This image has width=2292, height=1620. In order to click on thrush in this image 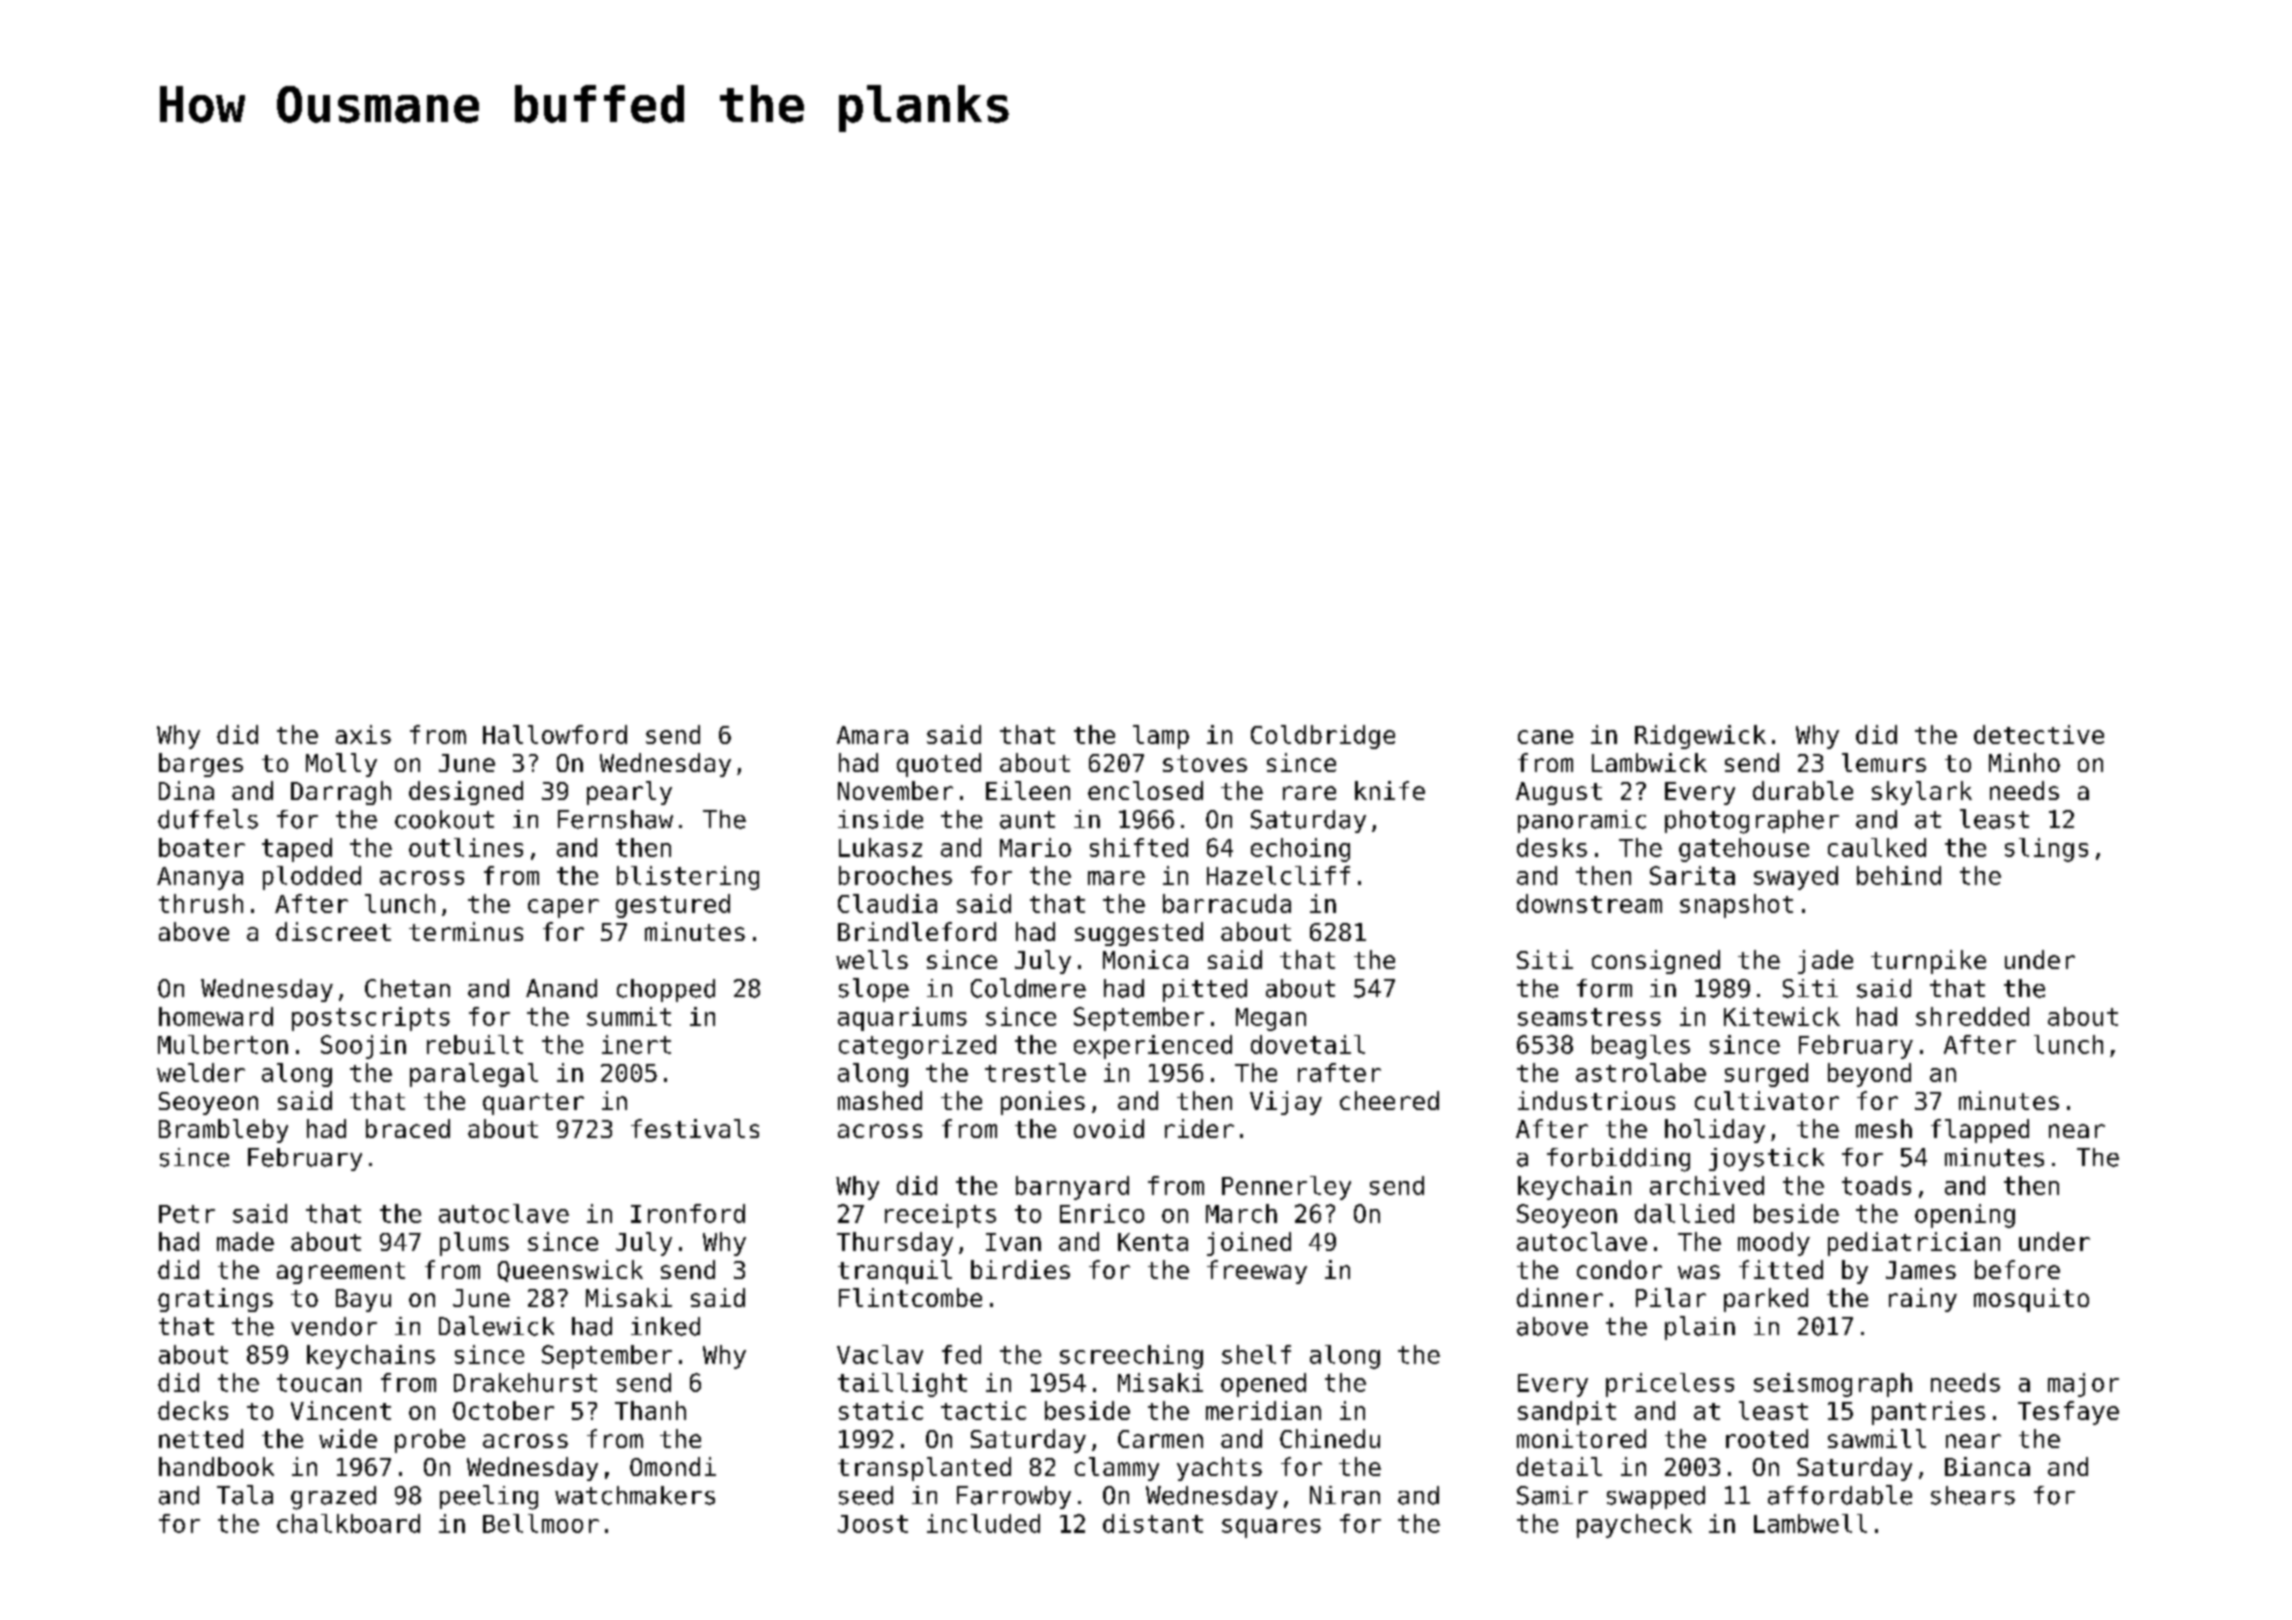, I will do `click(201, 903)`.
